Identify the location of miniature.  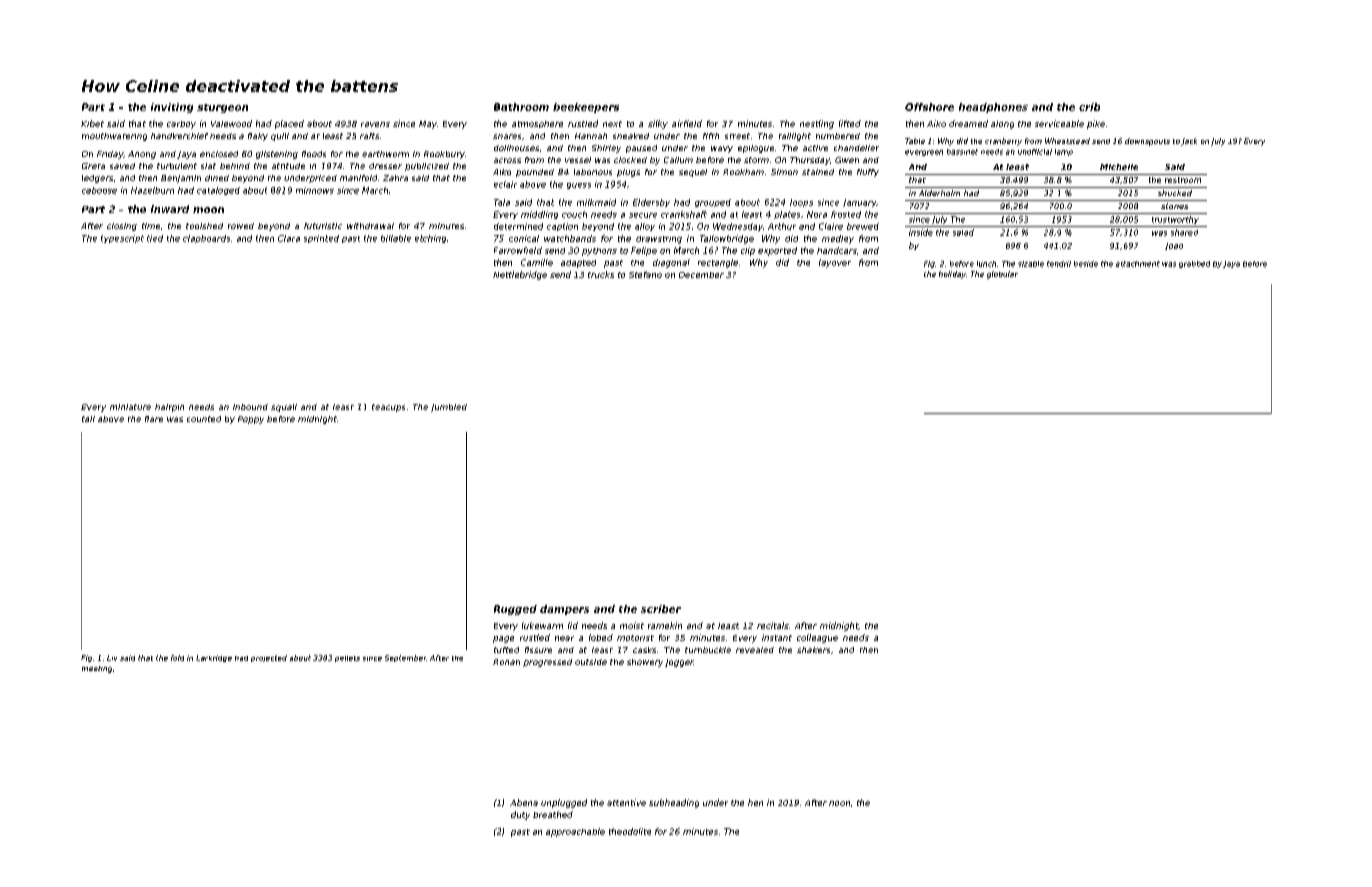
(130, 407).
